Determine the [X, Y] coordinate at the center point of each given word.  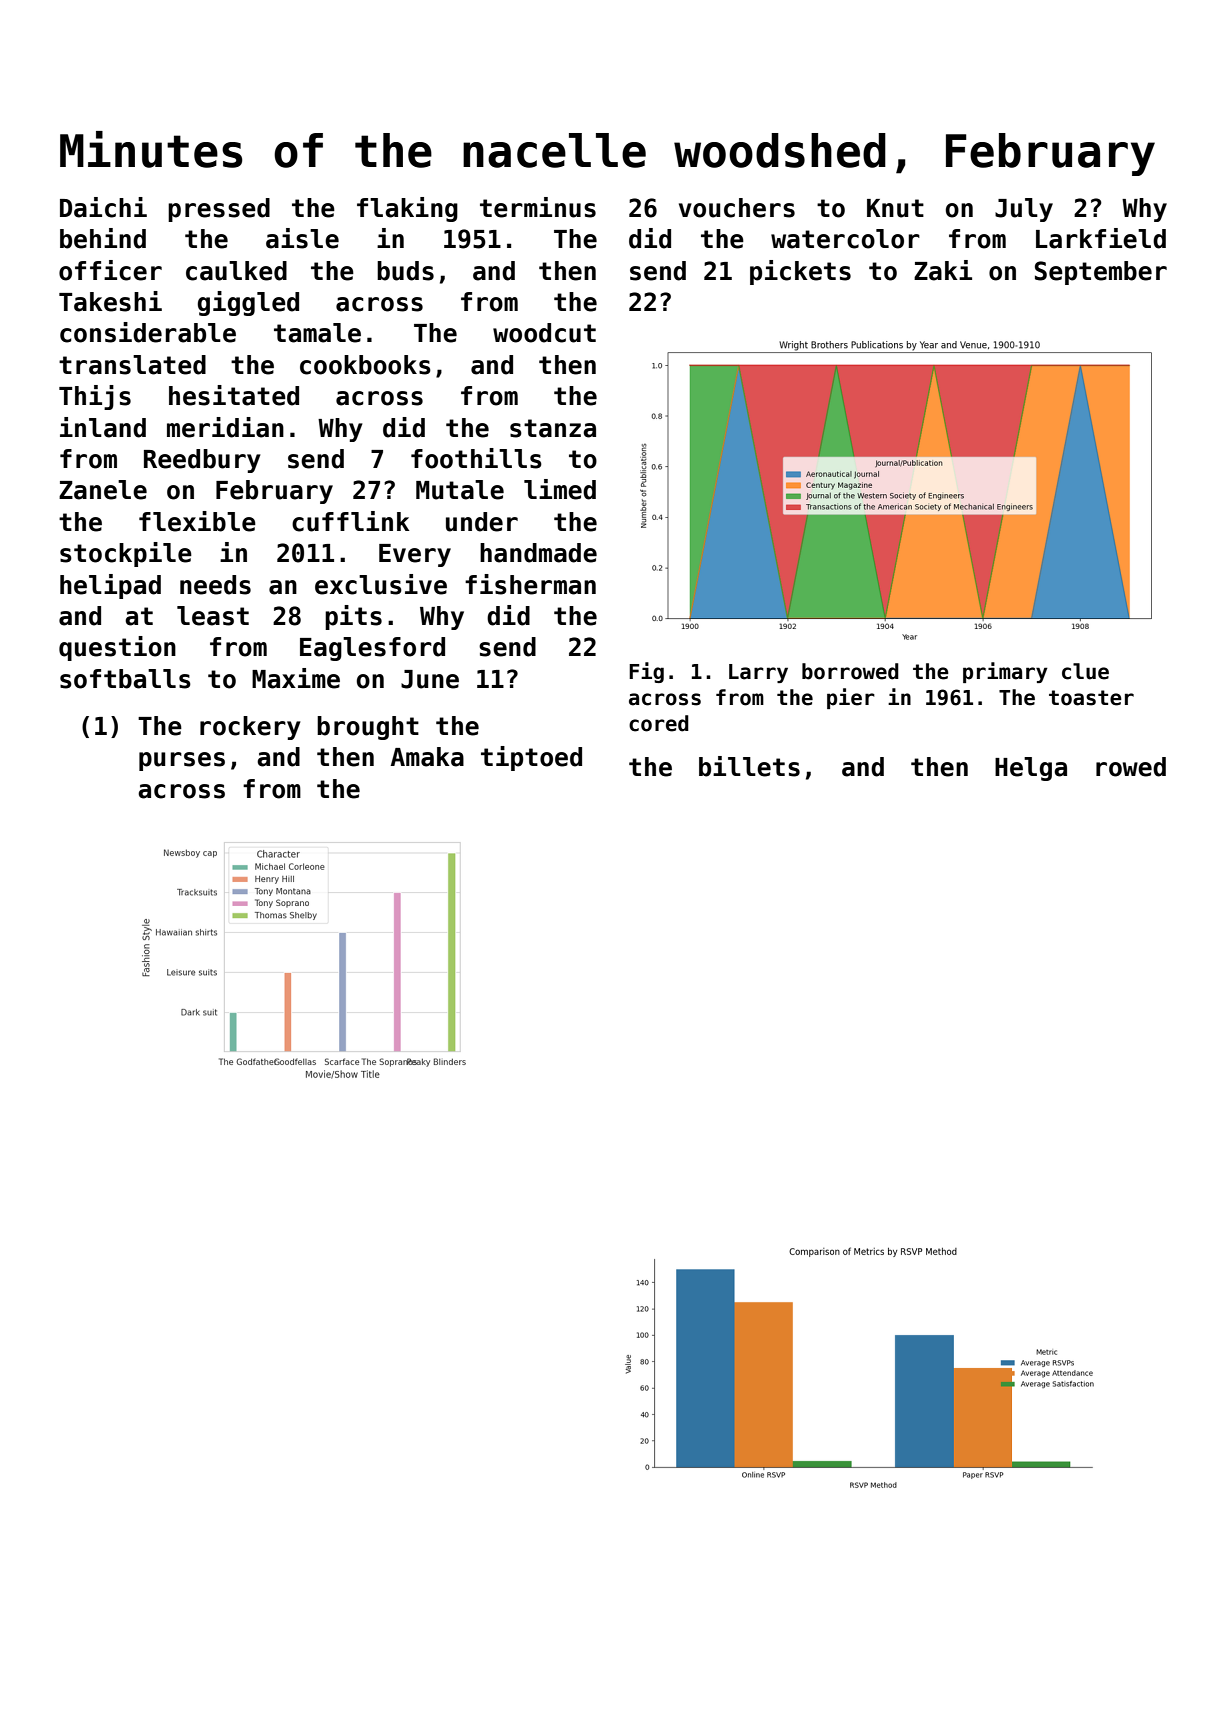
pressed [219, 210]
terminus [538, 207]
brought [368, 728]
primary [1005, 672]
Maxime [296, 678]
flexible [197, 521]
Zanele [103, 490]
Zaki [943, 270]
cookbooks [365, 365]
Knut [895, 208]
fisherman [530, 584]
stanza [553, 428]
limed [560, 489]
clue [1085, 671]
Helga [1031, 769]
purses [182, 761]
